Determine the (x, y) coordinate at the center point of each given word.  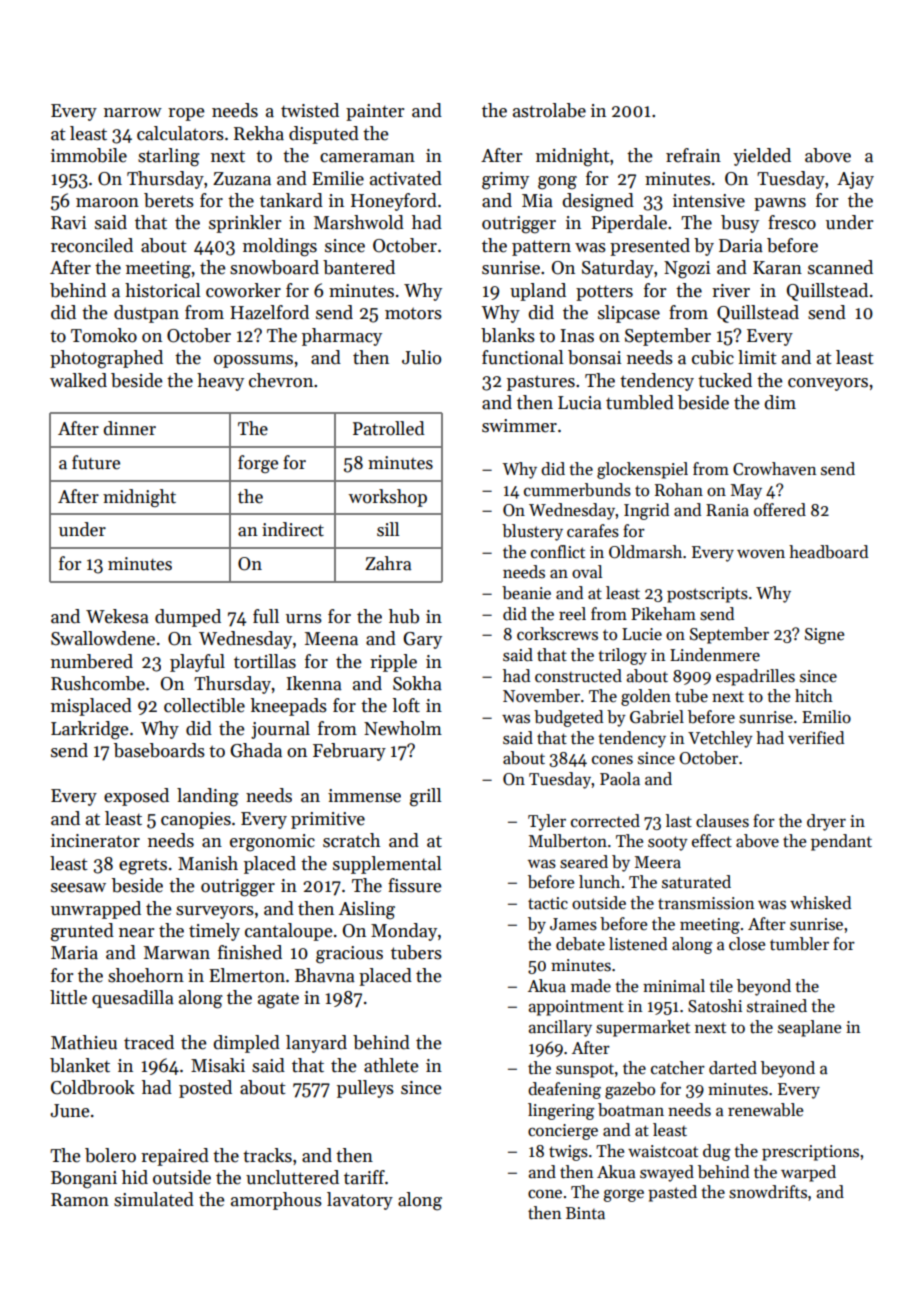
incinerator (95, 841)
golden (646, 697)
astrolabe (549, 110)
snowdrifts (768, 1192)
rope (186, 114)
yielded (762, 157)
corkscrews (557, 634)
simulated (154, 1199)
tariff (364, 1177)
